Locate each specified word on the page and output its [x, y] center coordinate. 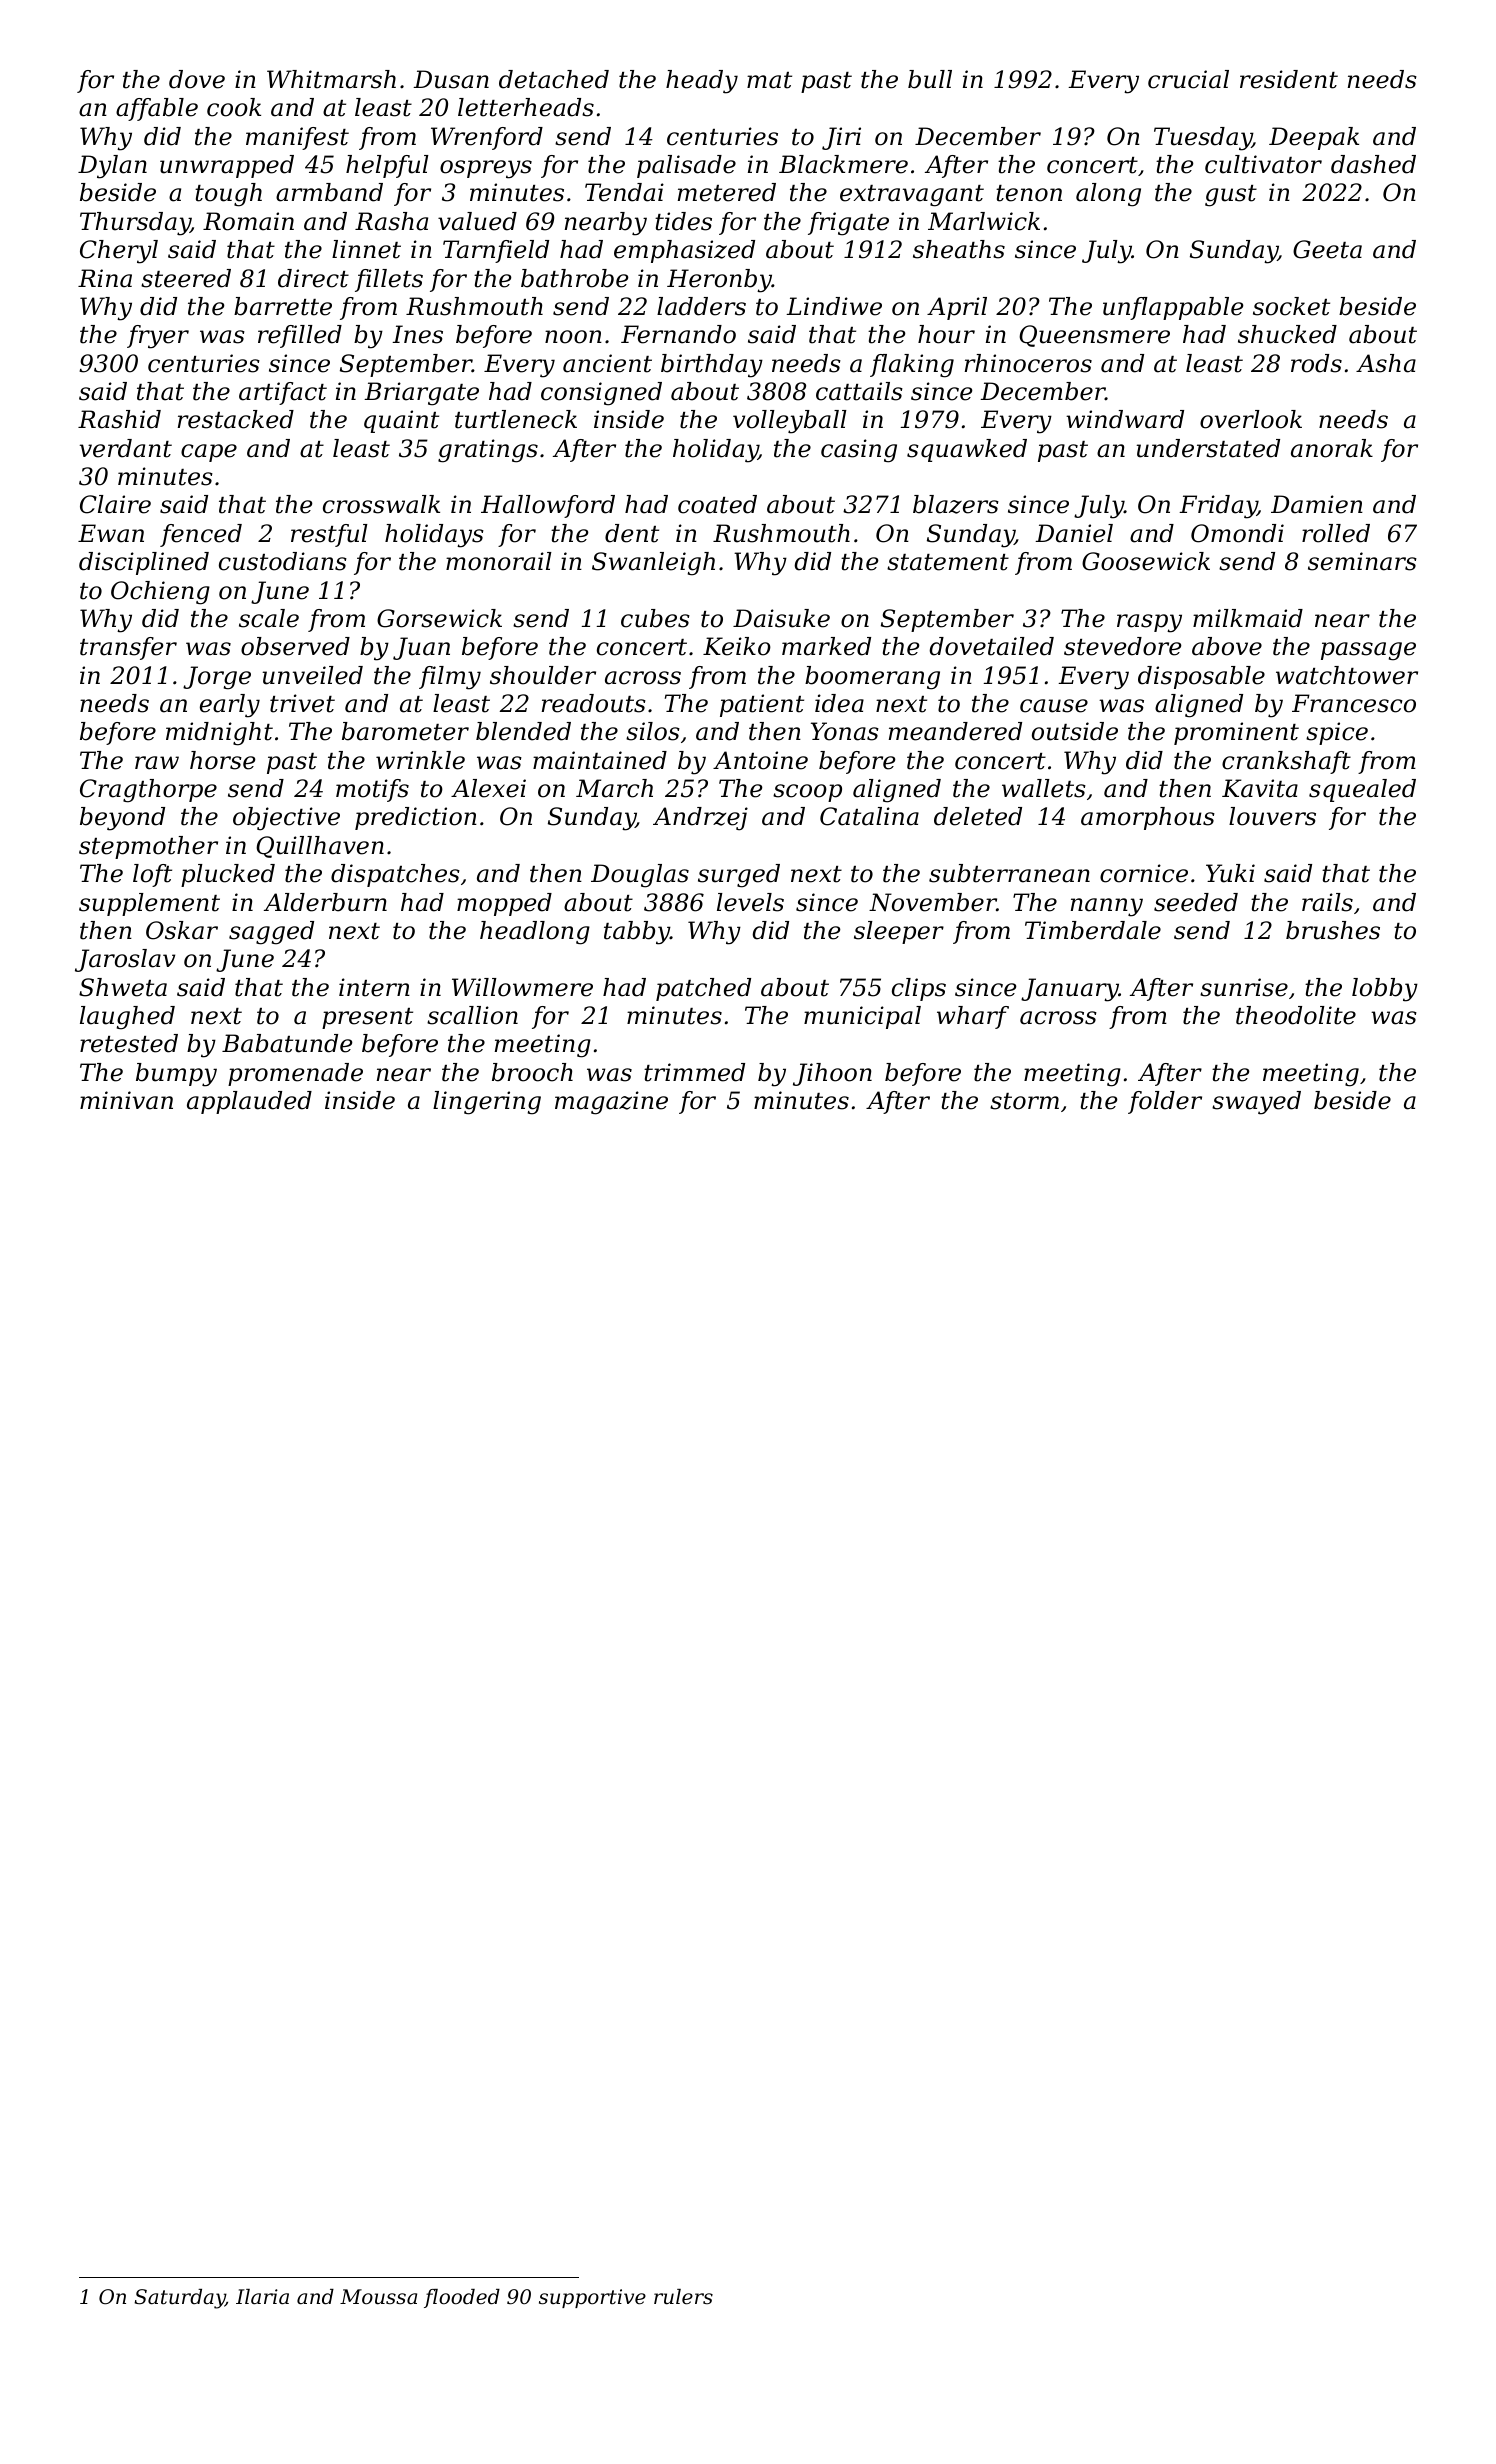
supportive [592, 2298]
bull [930, 79]
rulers [683, 2297]
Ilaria [262, 2297]
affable [157, 109]
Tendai [624, 192]
